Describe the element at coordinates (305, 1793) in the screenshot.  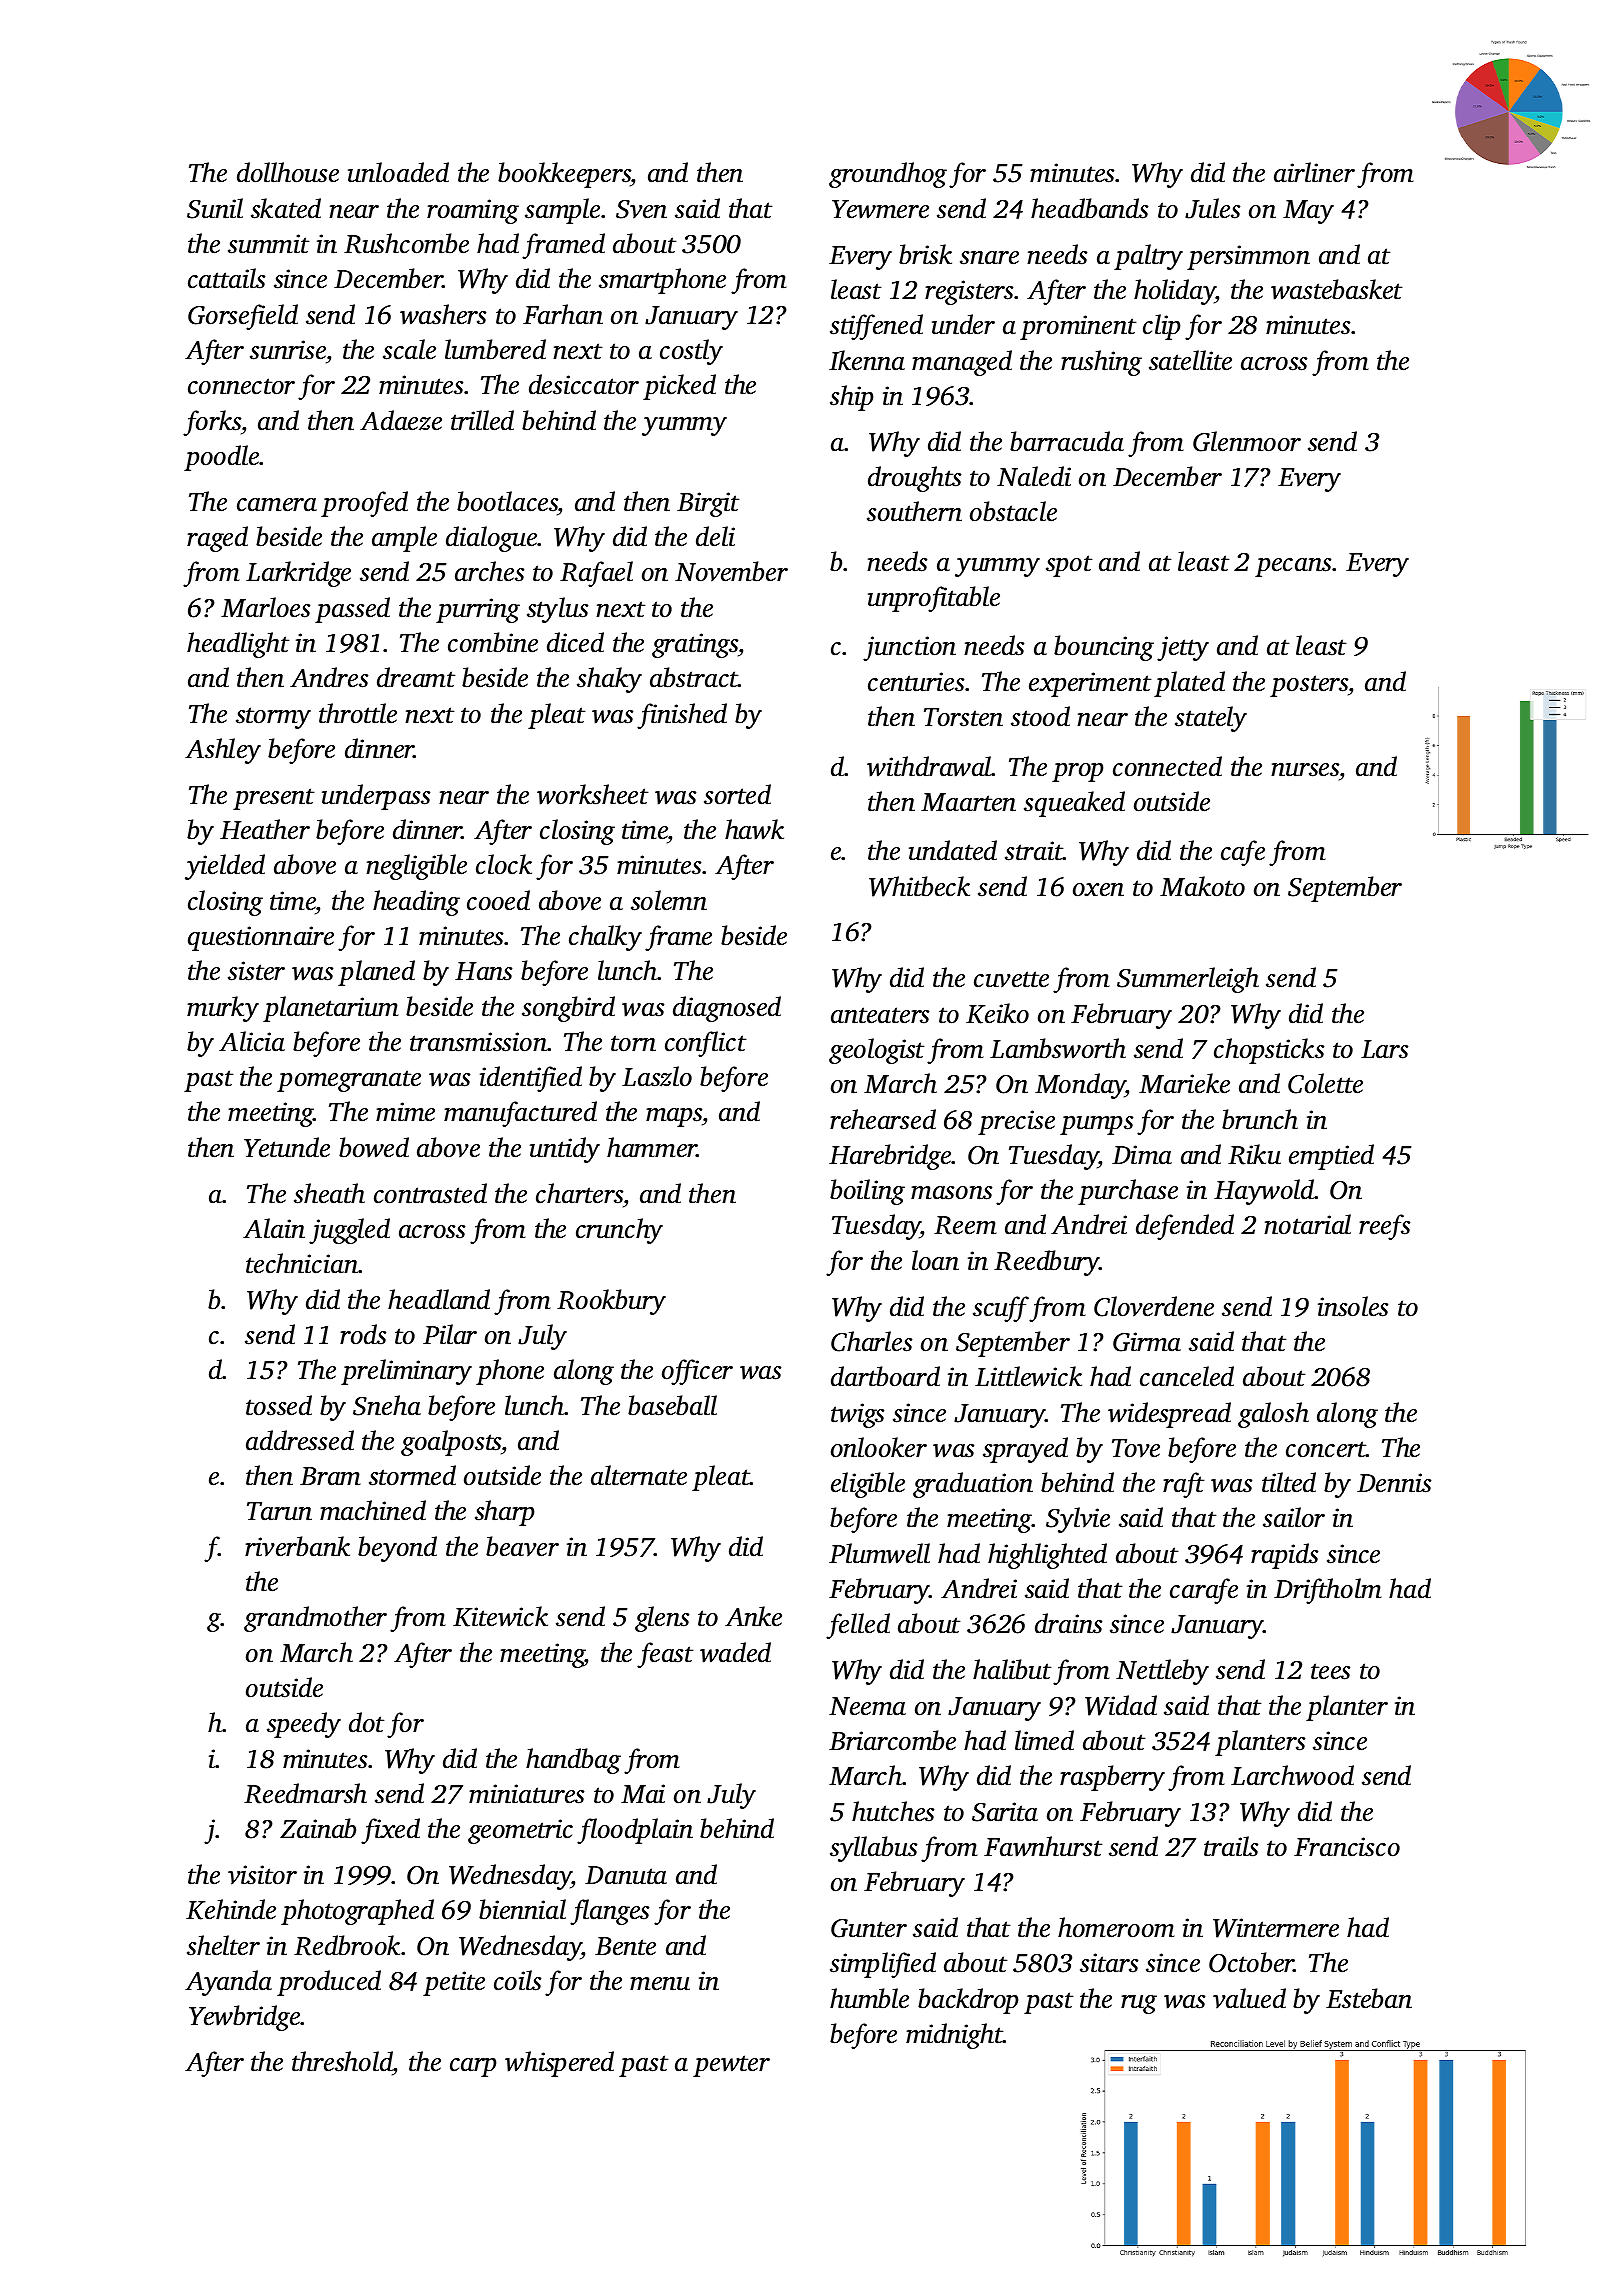
I see `Reedmarsh` at that location.
